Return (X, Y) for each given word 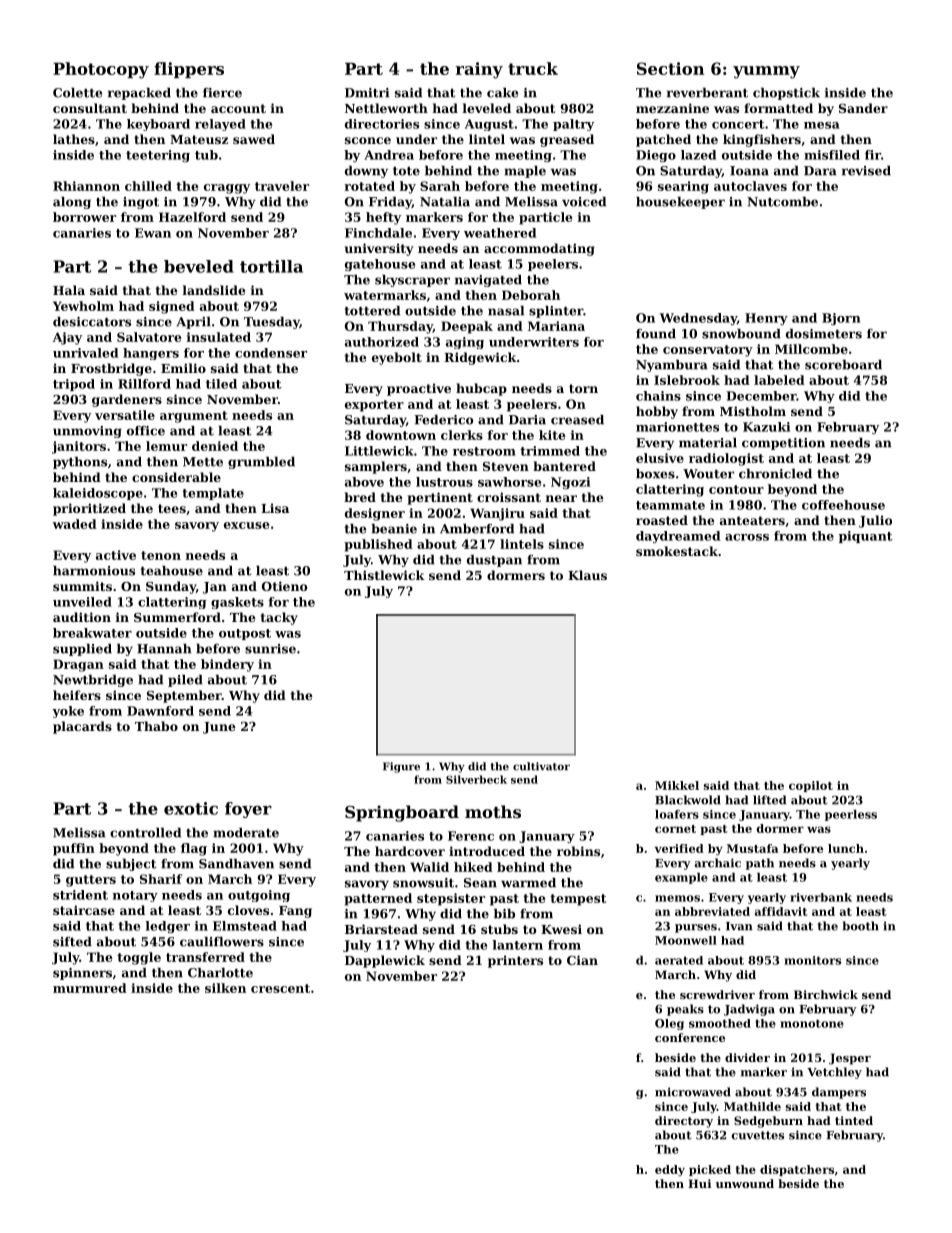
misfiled (832, 155)
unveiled (82, 602)
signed (172, 307)
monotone (812, 1023)
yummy (766, 72)
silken (225, 988)
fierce (222, 93)
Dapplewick (385, 961)
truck (533, 68)
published (378, 545)
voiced (584, 202)
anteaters (752, 520)
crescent (280, 988)
